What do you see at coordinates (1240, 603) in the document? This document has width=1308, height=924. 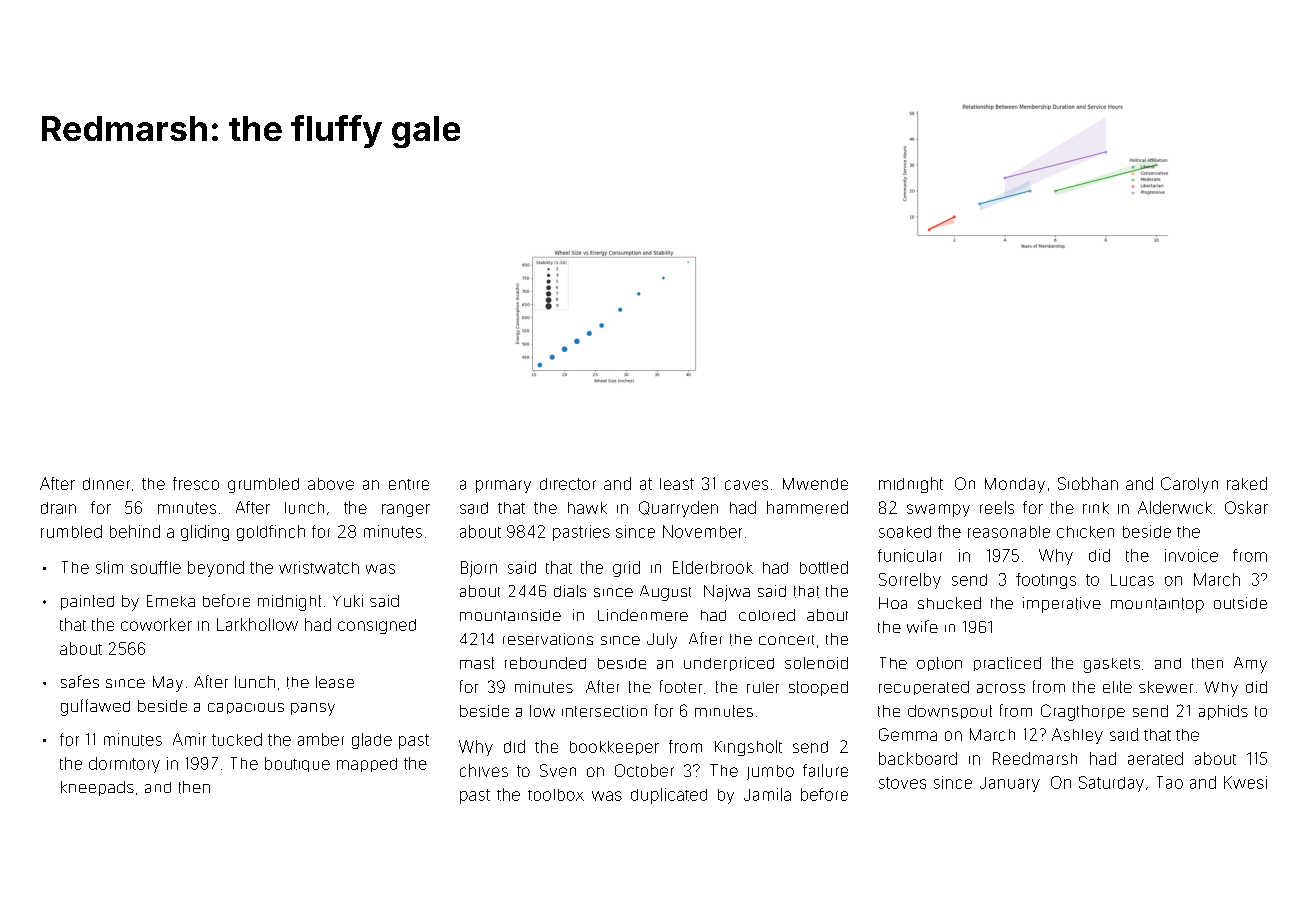 I see `outside` at bounding box center [1240, 603].
